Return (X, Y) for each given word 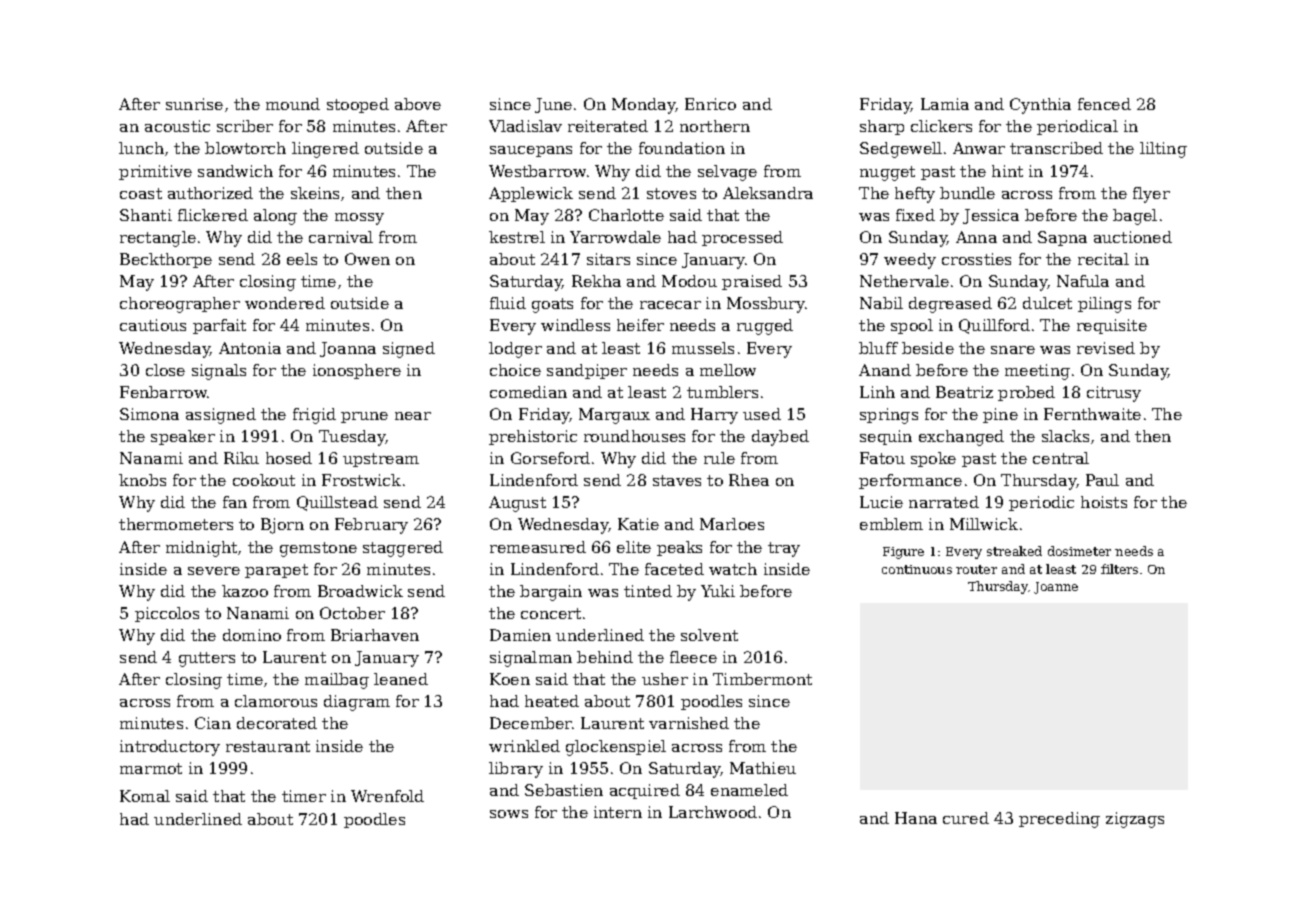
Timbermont (762, 679)
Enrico (710, 104)
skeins (315, 193)
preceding (1059, 820)
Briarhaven (375, 635)
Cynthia (1040, 106)
